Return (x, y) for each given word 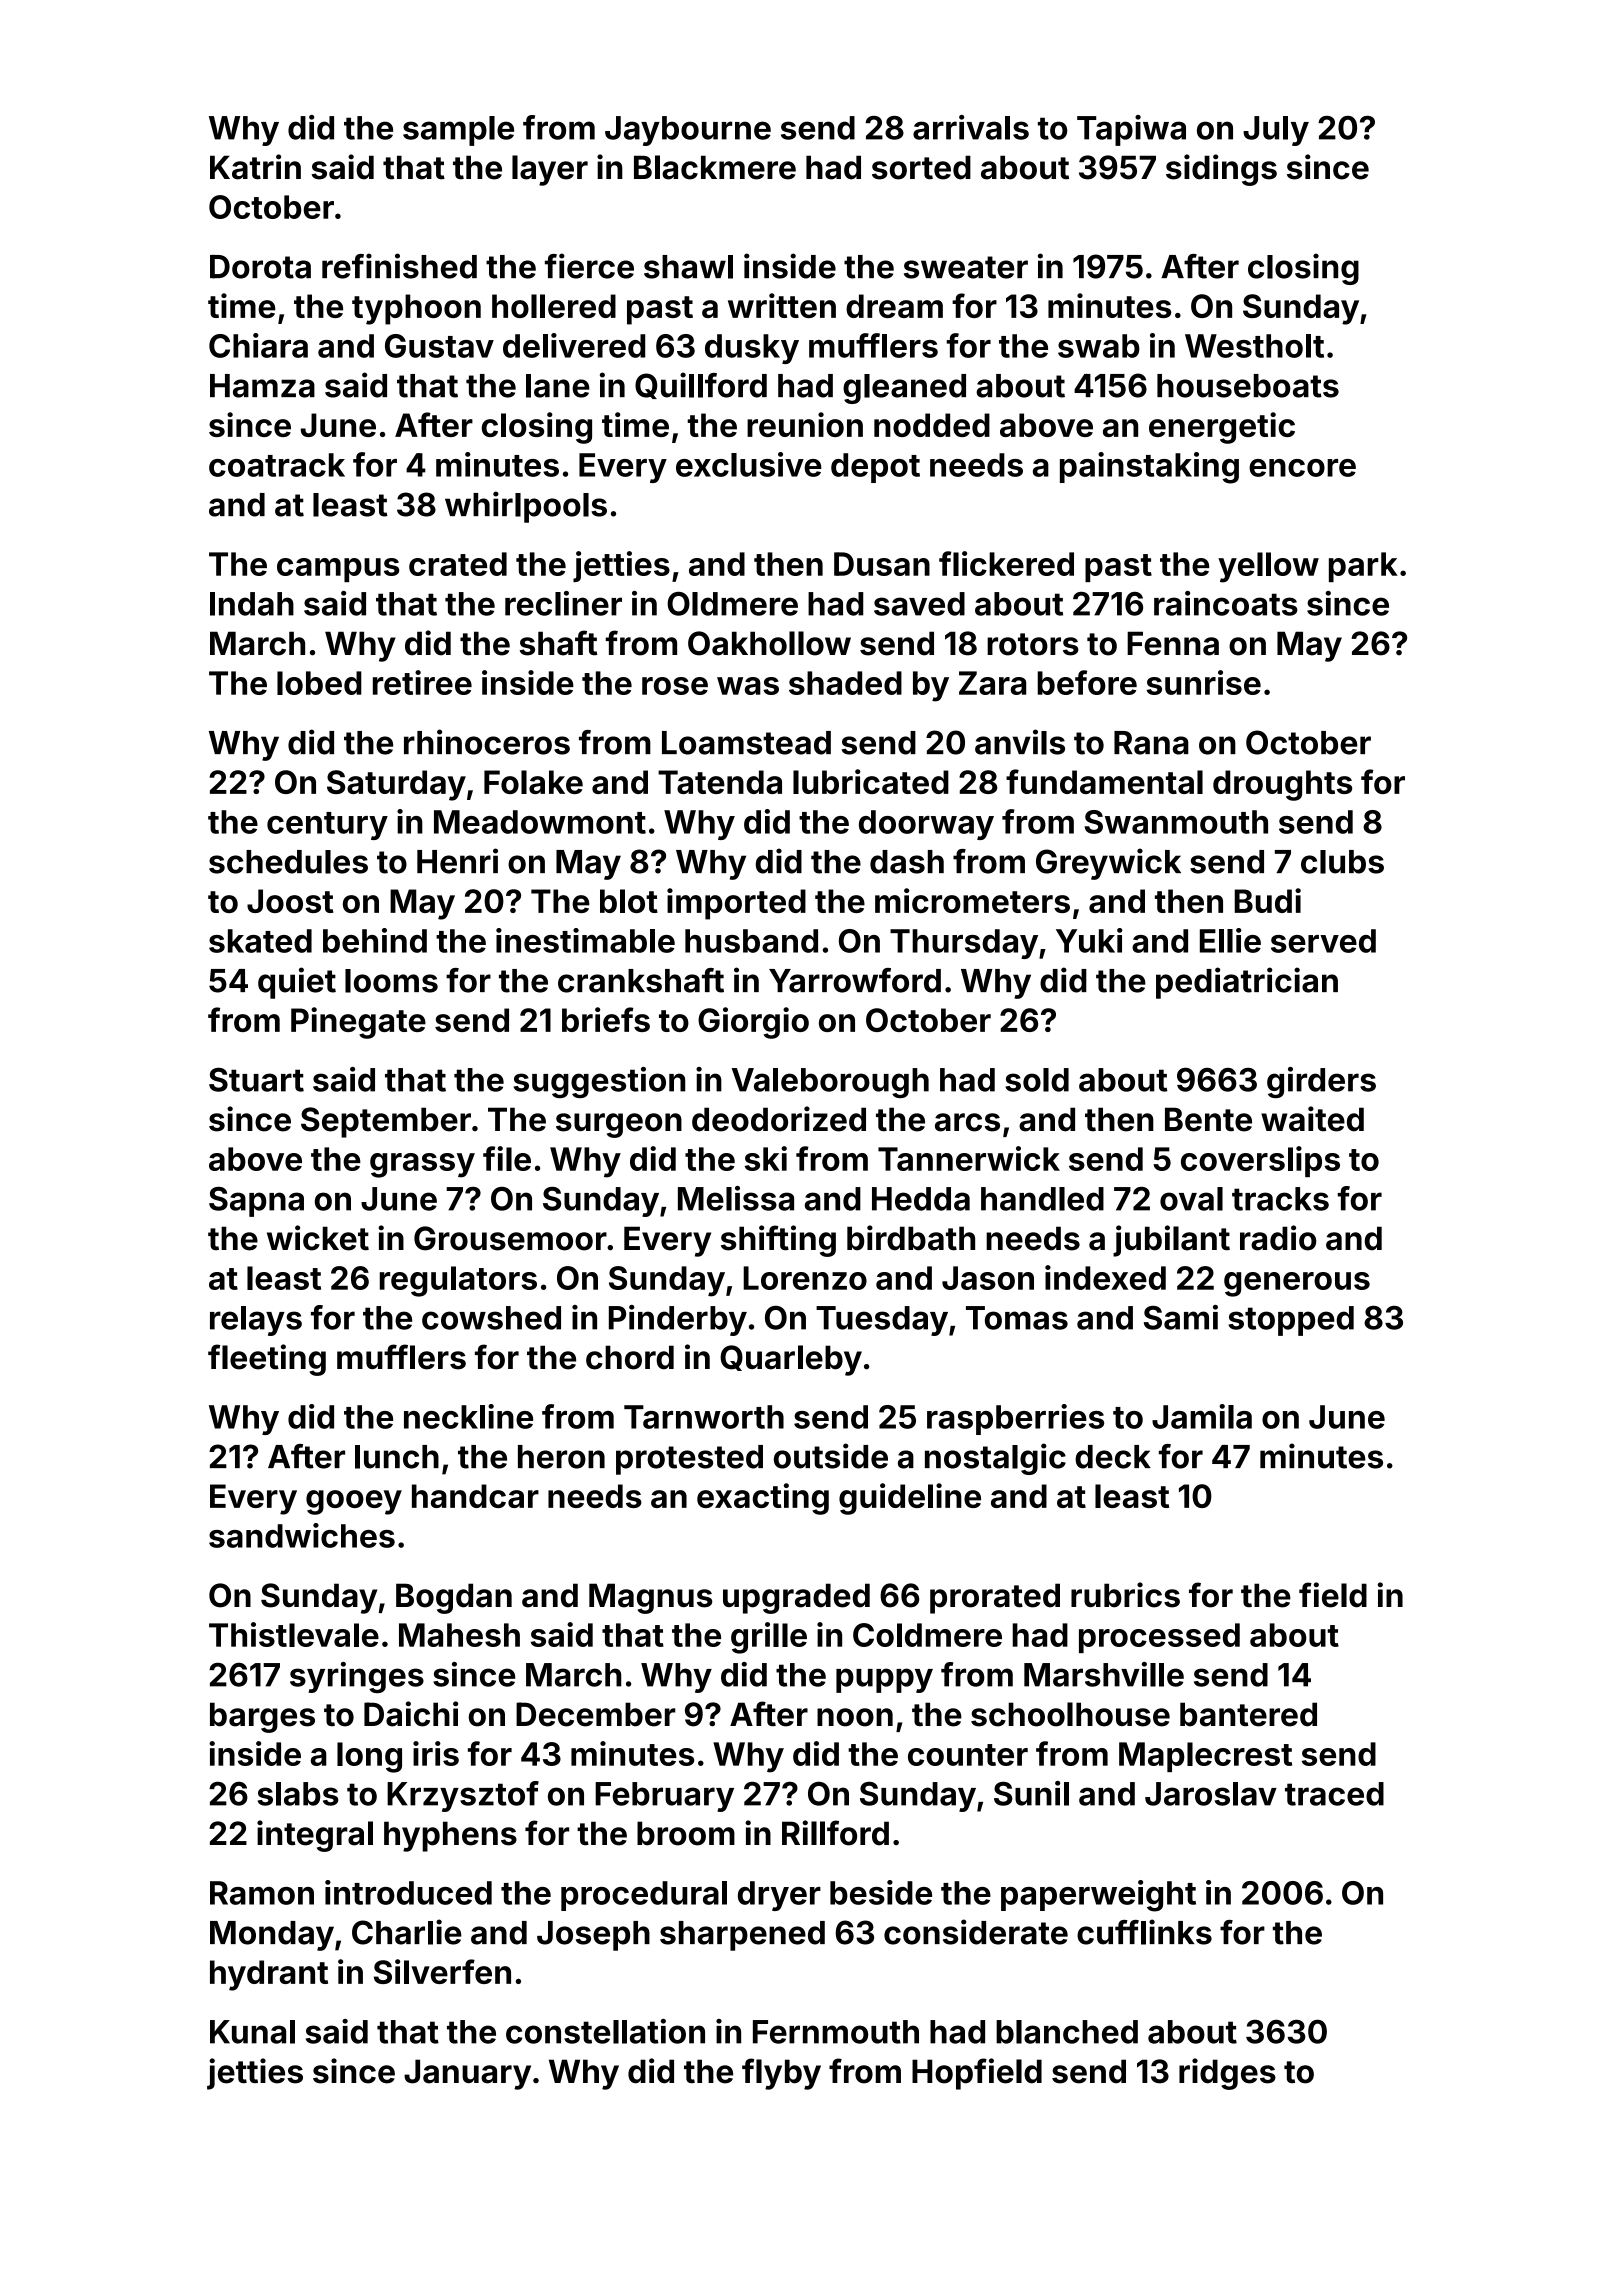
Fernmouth (836, 2032)
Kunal (252, 2032)
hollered (554, 306)
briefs (606, 1019)
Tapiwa (1131, 130)
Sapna (256, 1202)
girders (1321, 1082)
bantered (1248, 1714)
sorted (921, 167)
